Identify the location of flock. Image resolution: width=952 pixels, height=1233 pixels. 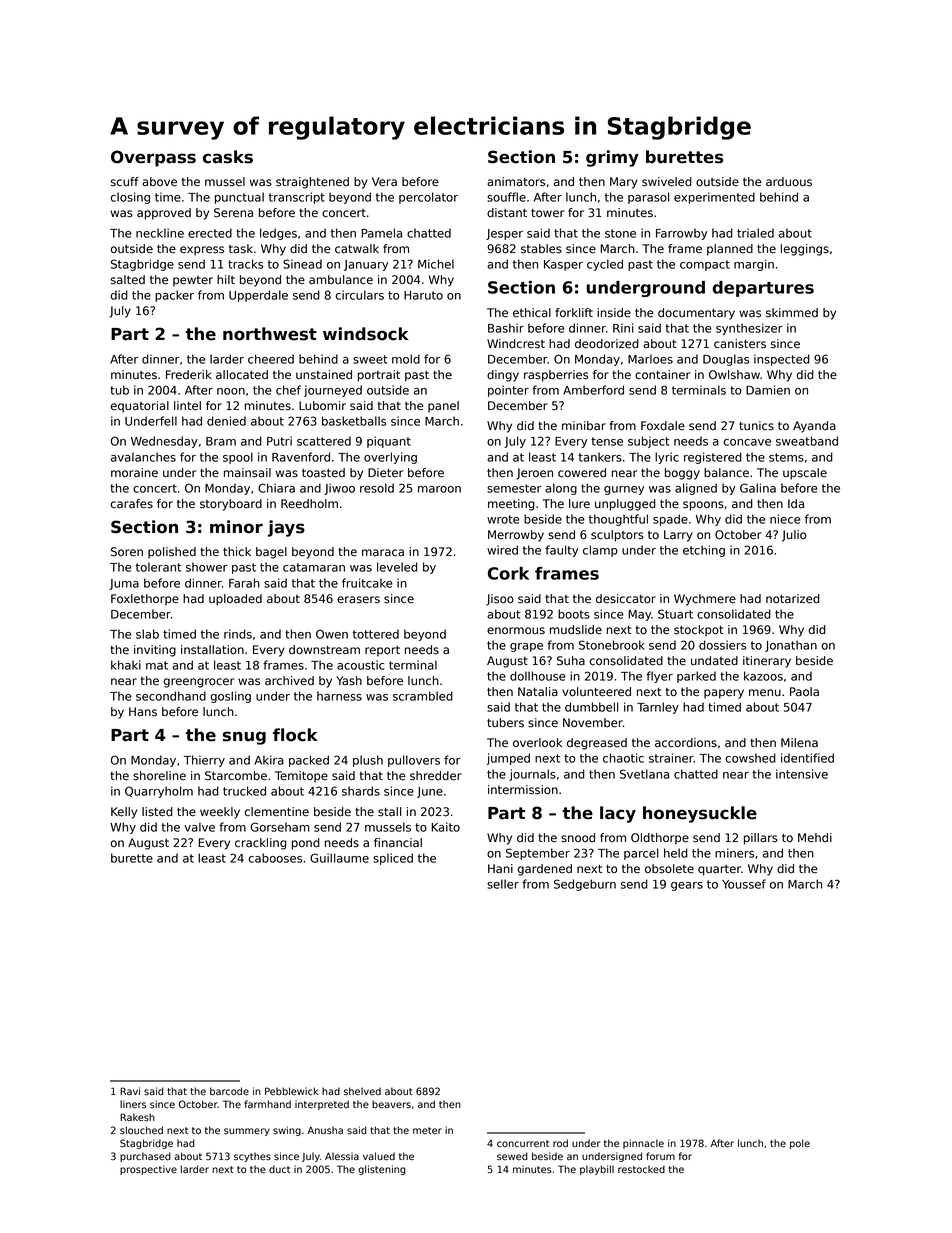
(295, 735).
